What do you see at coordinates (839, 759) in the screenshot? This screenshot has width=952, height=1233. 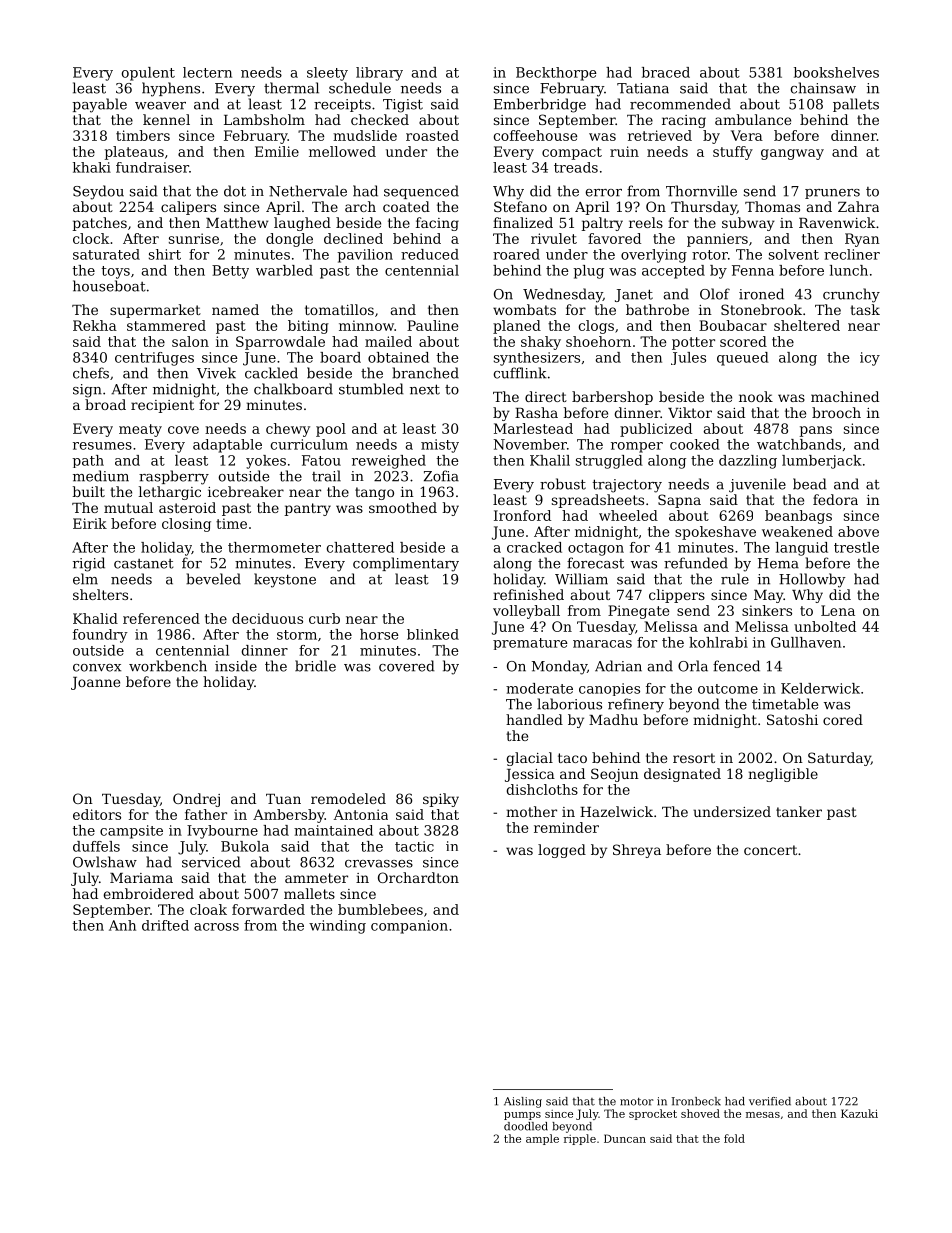 I see `Saturday` at bounding box center [839, 759].
